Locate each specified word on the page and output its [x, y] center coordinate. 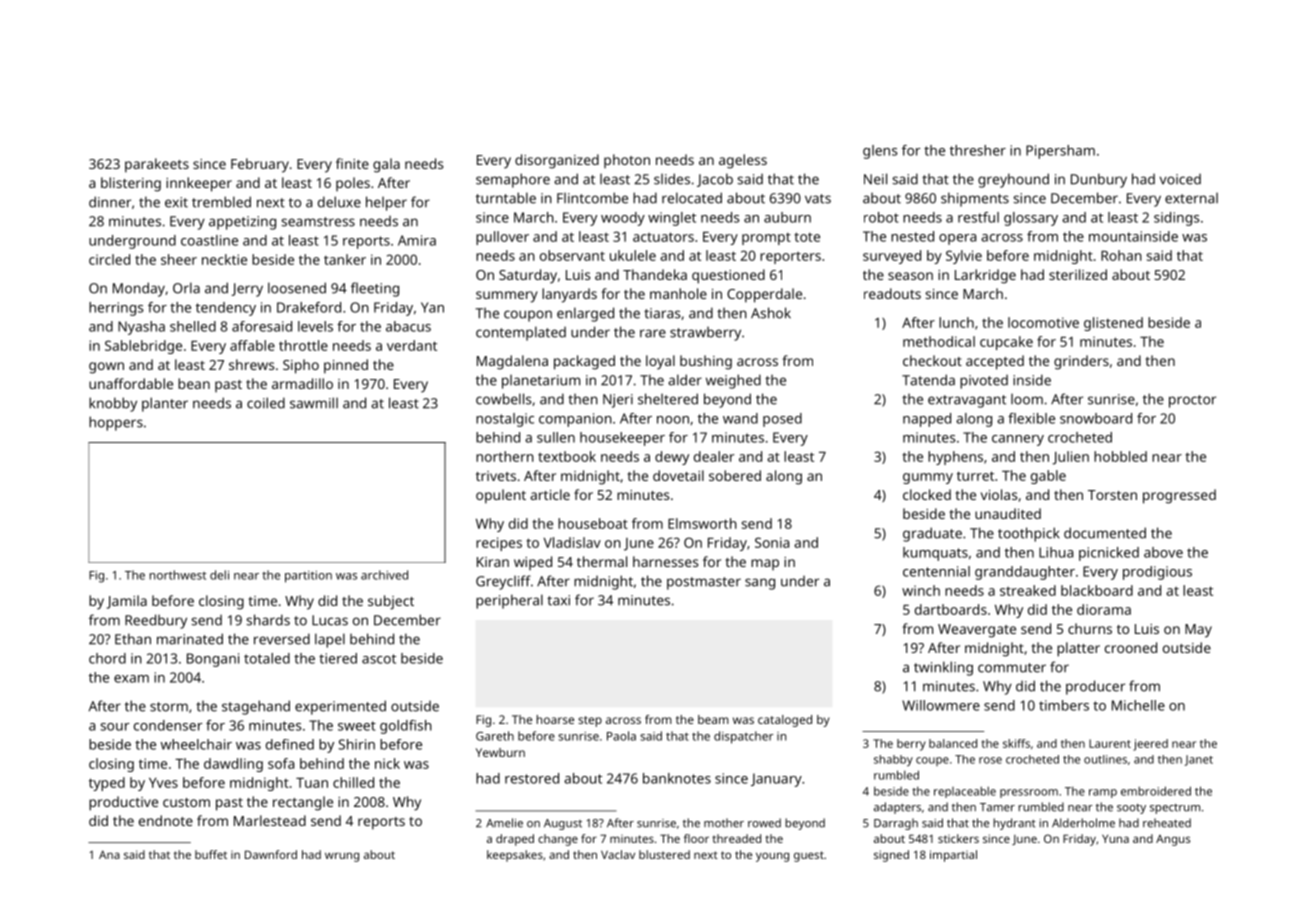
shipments [975, 199]
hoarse [555, 719]
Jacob [715, 180]
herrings [116, 309]
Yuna [1115, 838]
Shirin [356, 744]
